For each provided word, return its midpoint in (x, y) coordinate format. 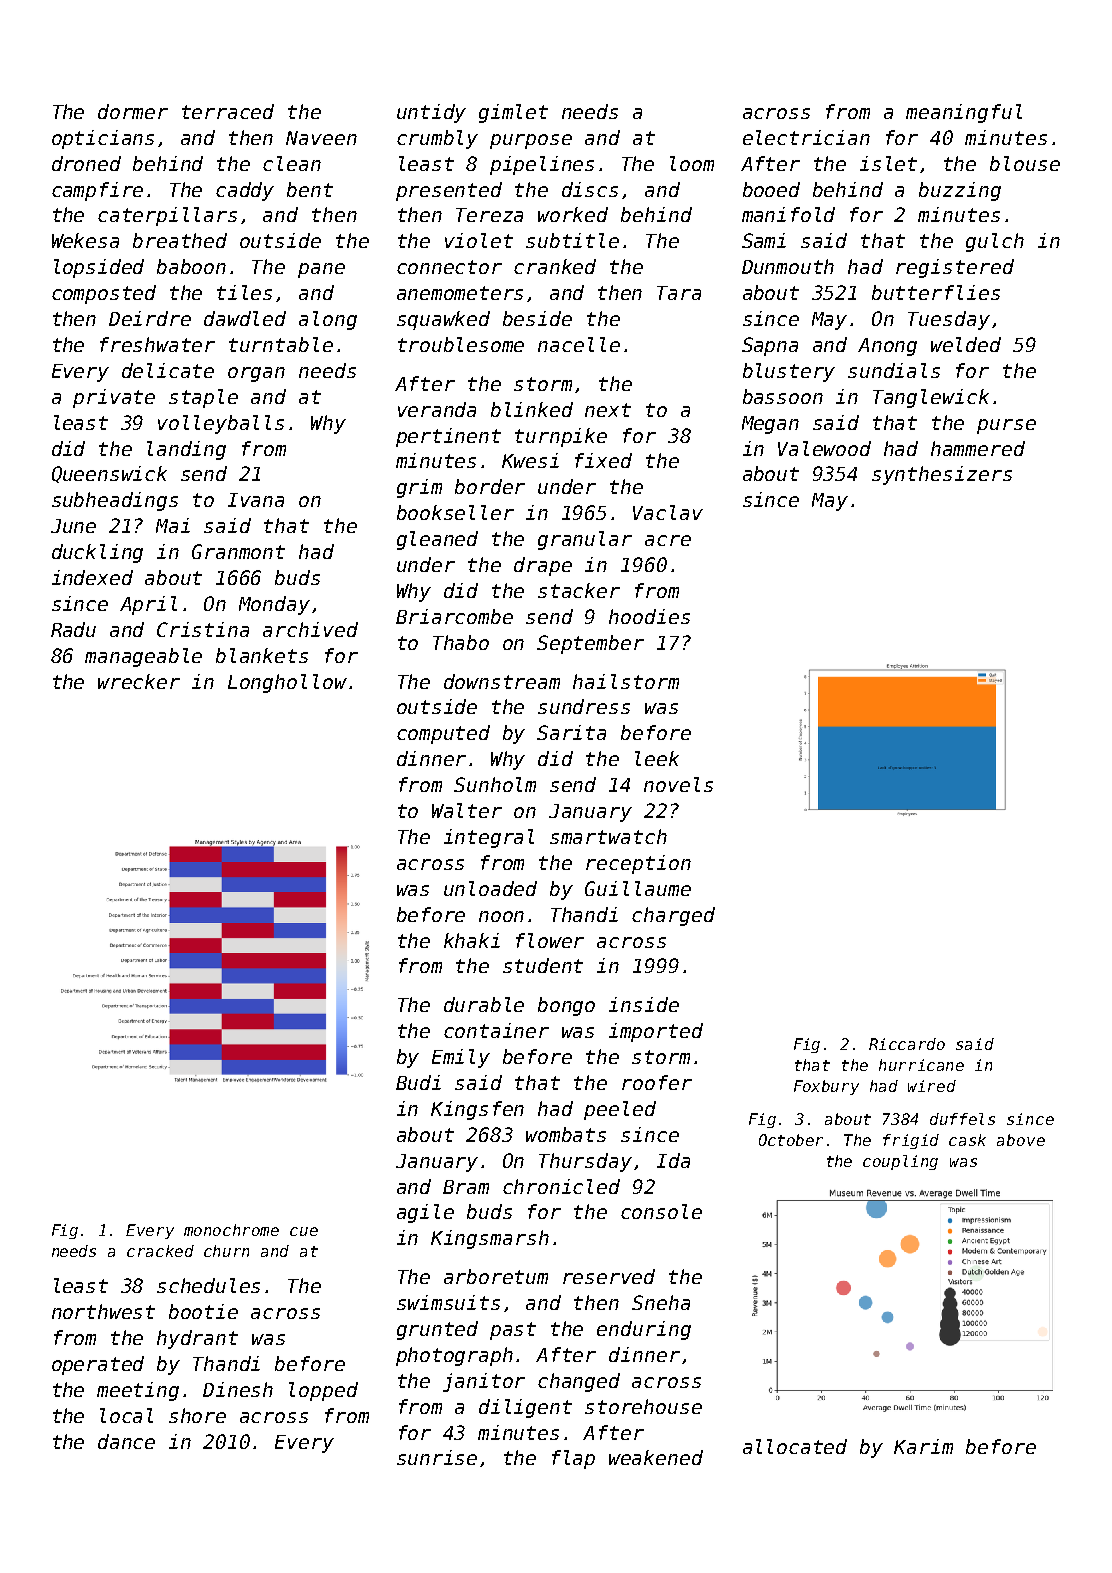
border (490, 486)
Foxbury (826, 1087)
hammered (978, 448)
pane (321, 270)
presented (449, 191)
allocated (795, 1446)
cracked (160, 1251)
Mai (173, 525)
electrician (806, 137)
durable (484, 1004)
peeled (620, 1110)
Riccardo (907, 1044)
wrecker (139, 681)
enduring (644, 1330)
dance (126, 1441)
